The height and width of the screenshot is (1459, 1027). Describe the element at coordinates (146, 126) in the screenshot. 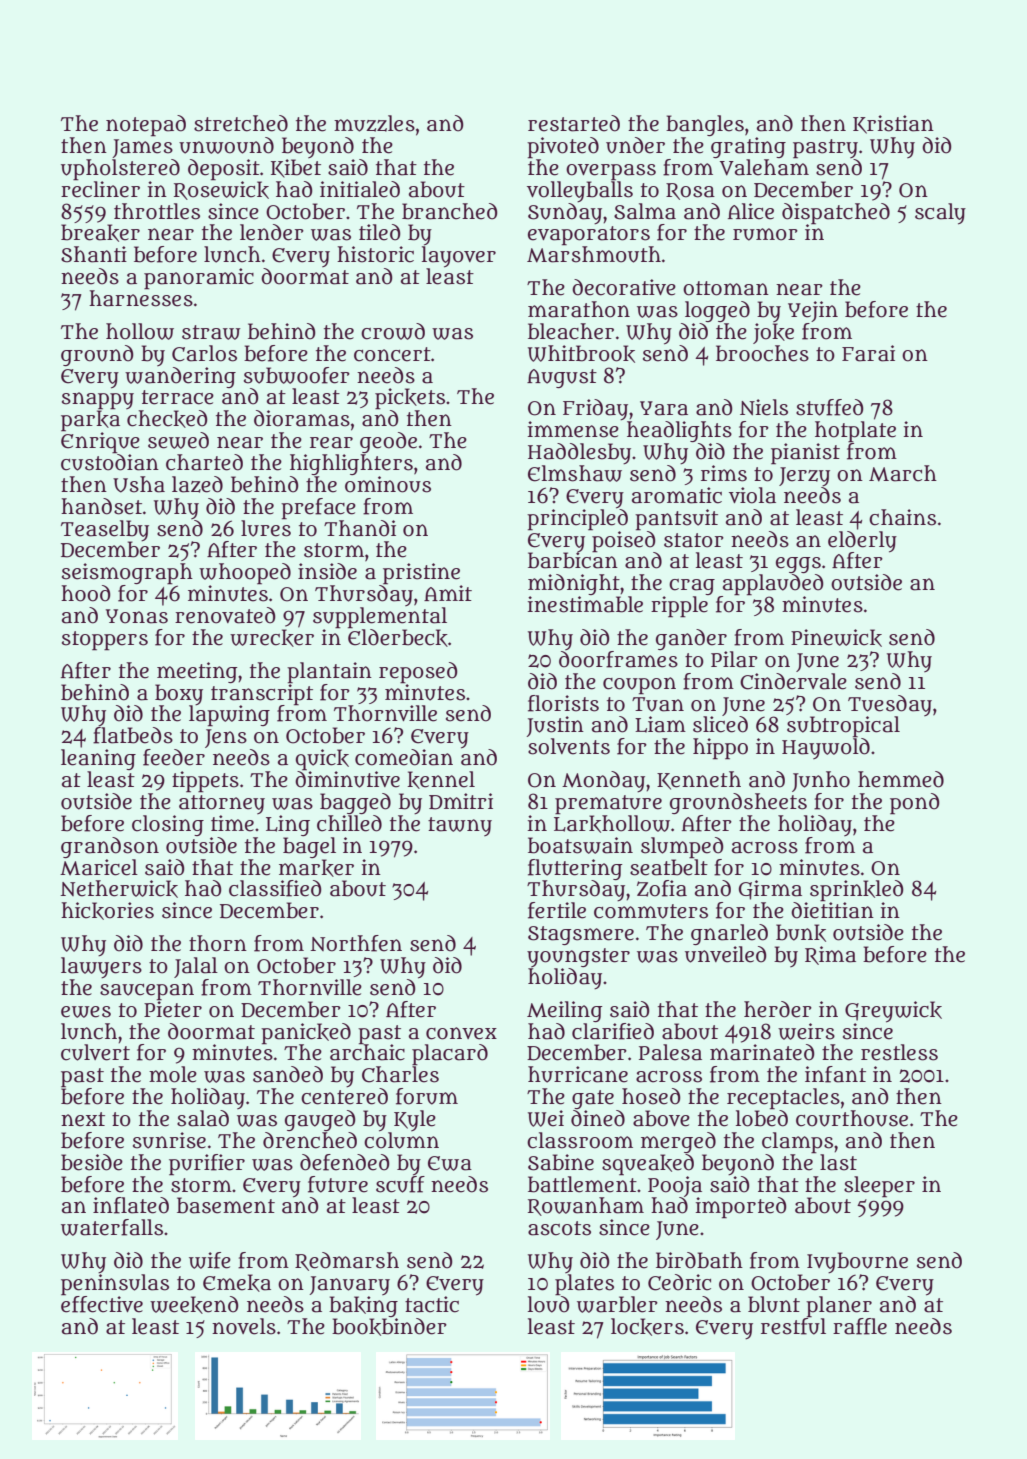

I see `notepad` at that location.
